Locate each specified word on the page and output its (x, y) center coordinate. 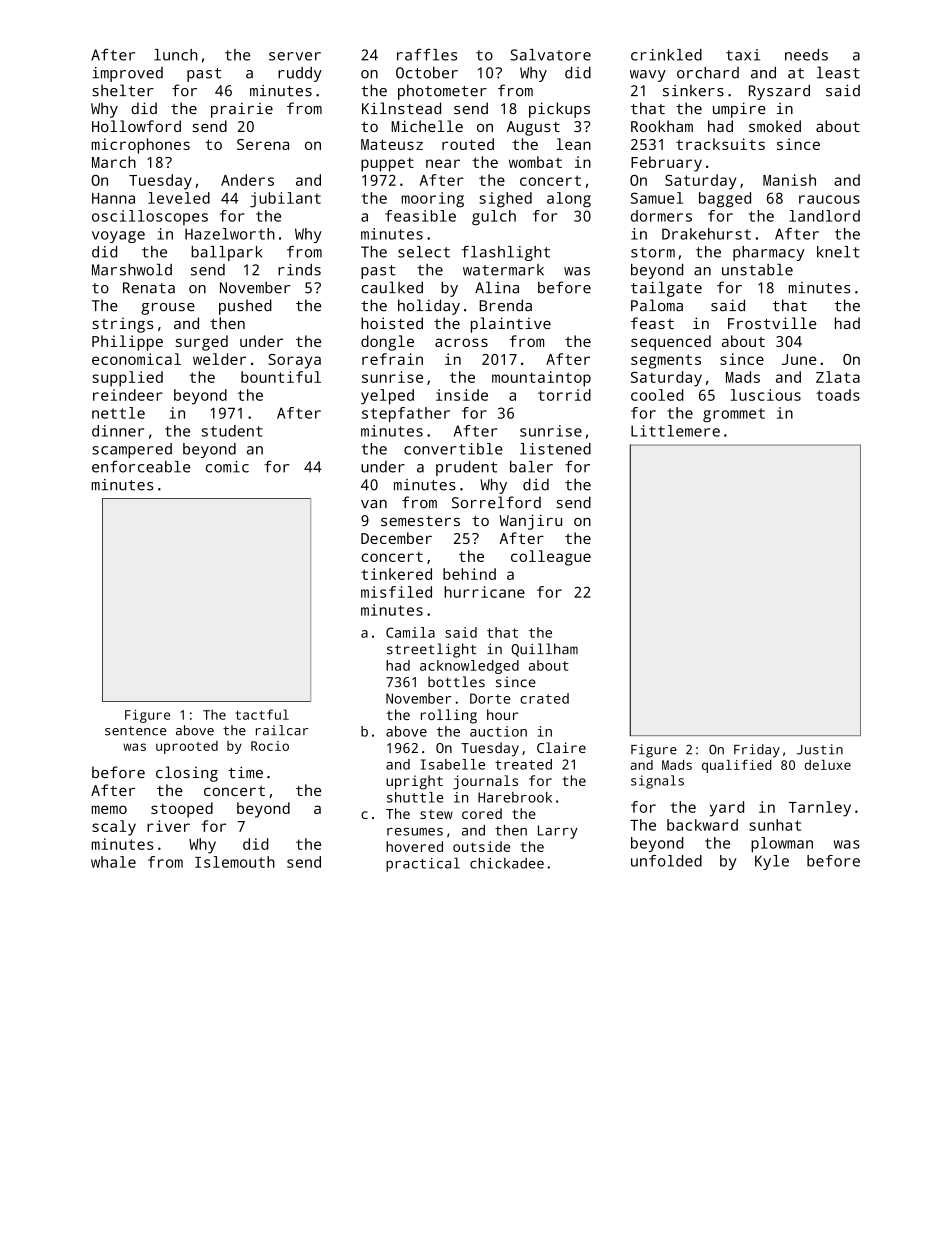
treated (523, 764)
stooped (182, 810)
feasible (420, 216)
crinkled (666, 55)
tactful (262, 714)
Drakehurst (706, 234)
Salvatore (550, 55)
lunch (176, 55)
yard (727, 809)
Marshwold (132, 270)
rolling (449, 716)
